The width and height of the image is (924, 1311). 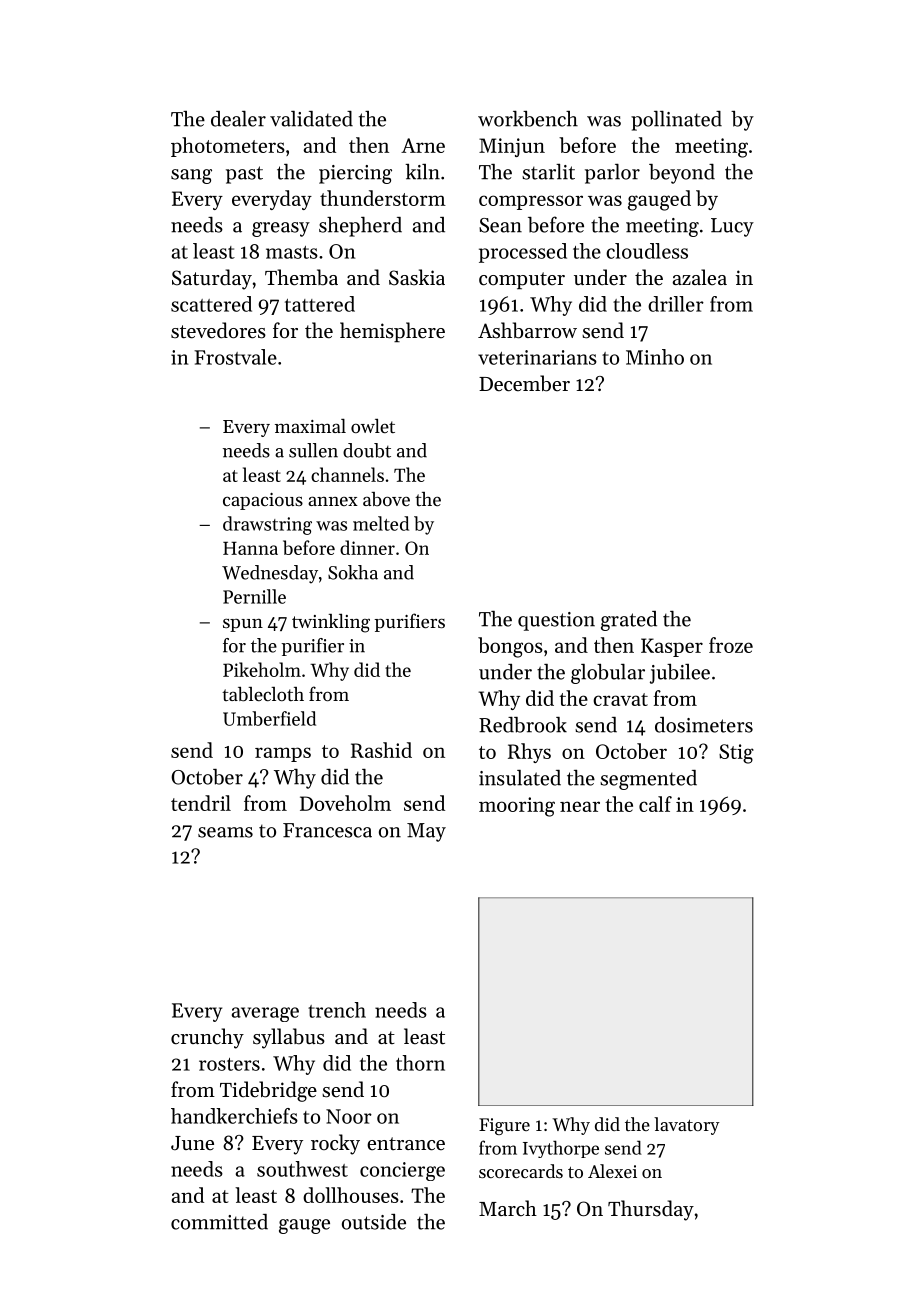 I want to click on dealer, so click(x=238, y=119).
